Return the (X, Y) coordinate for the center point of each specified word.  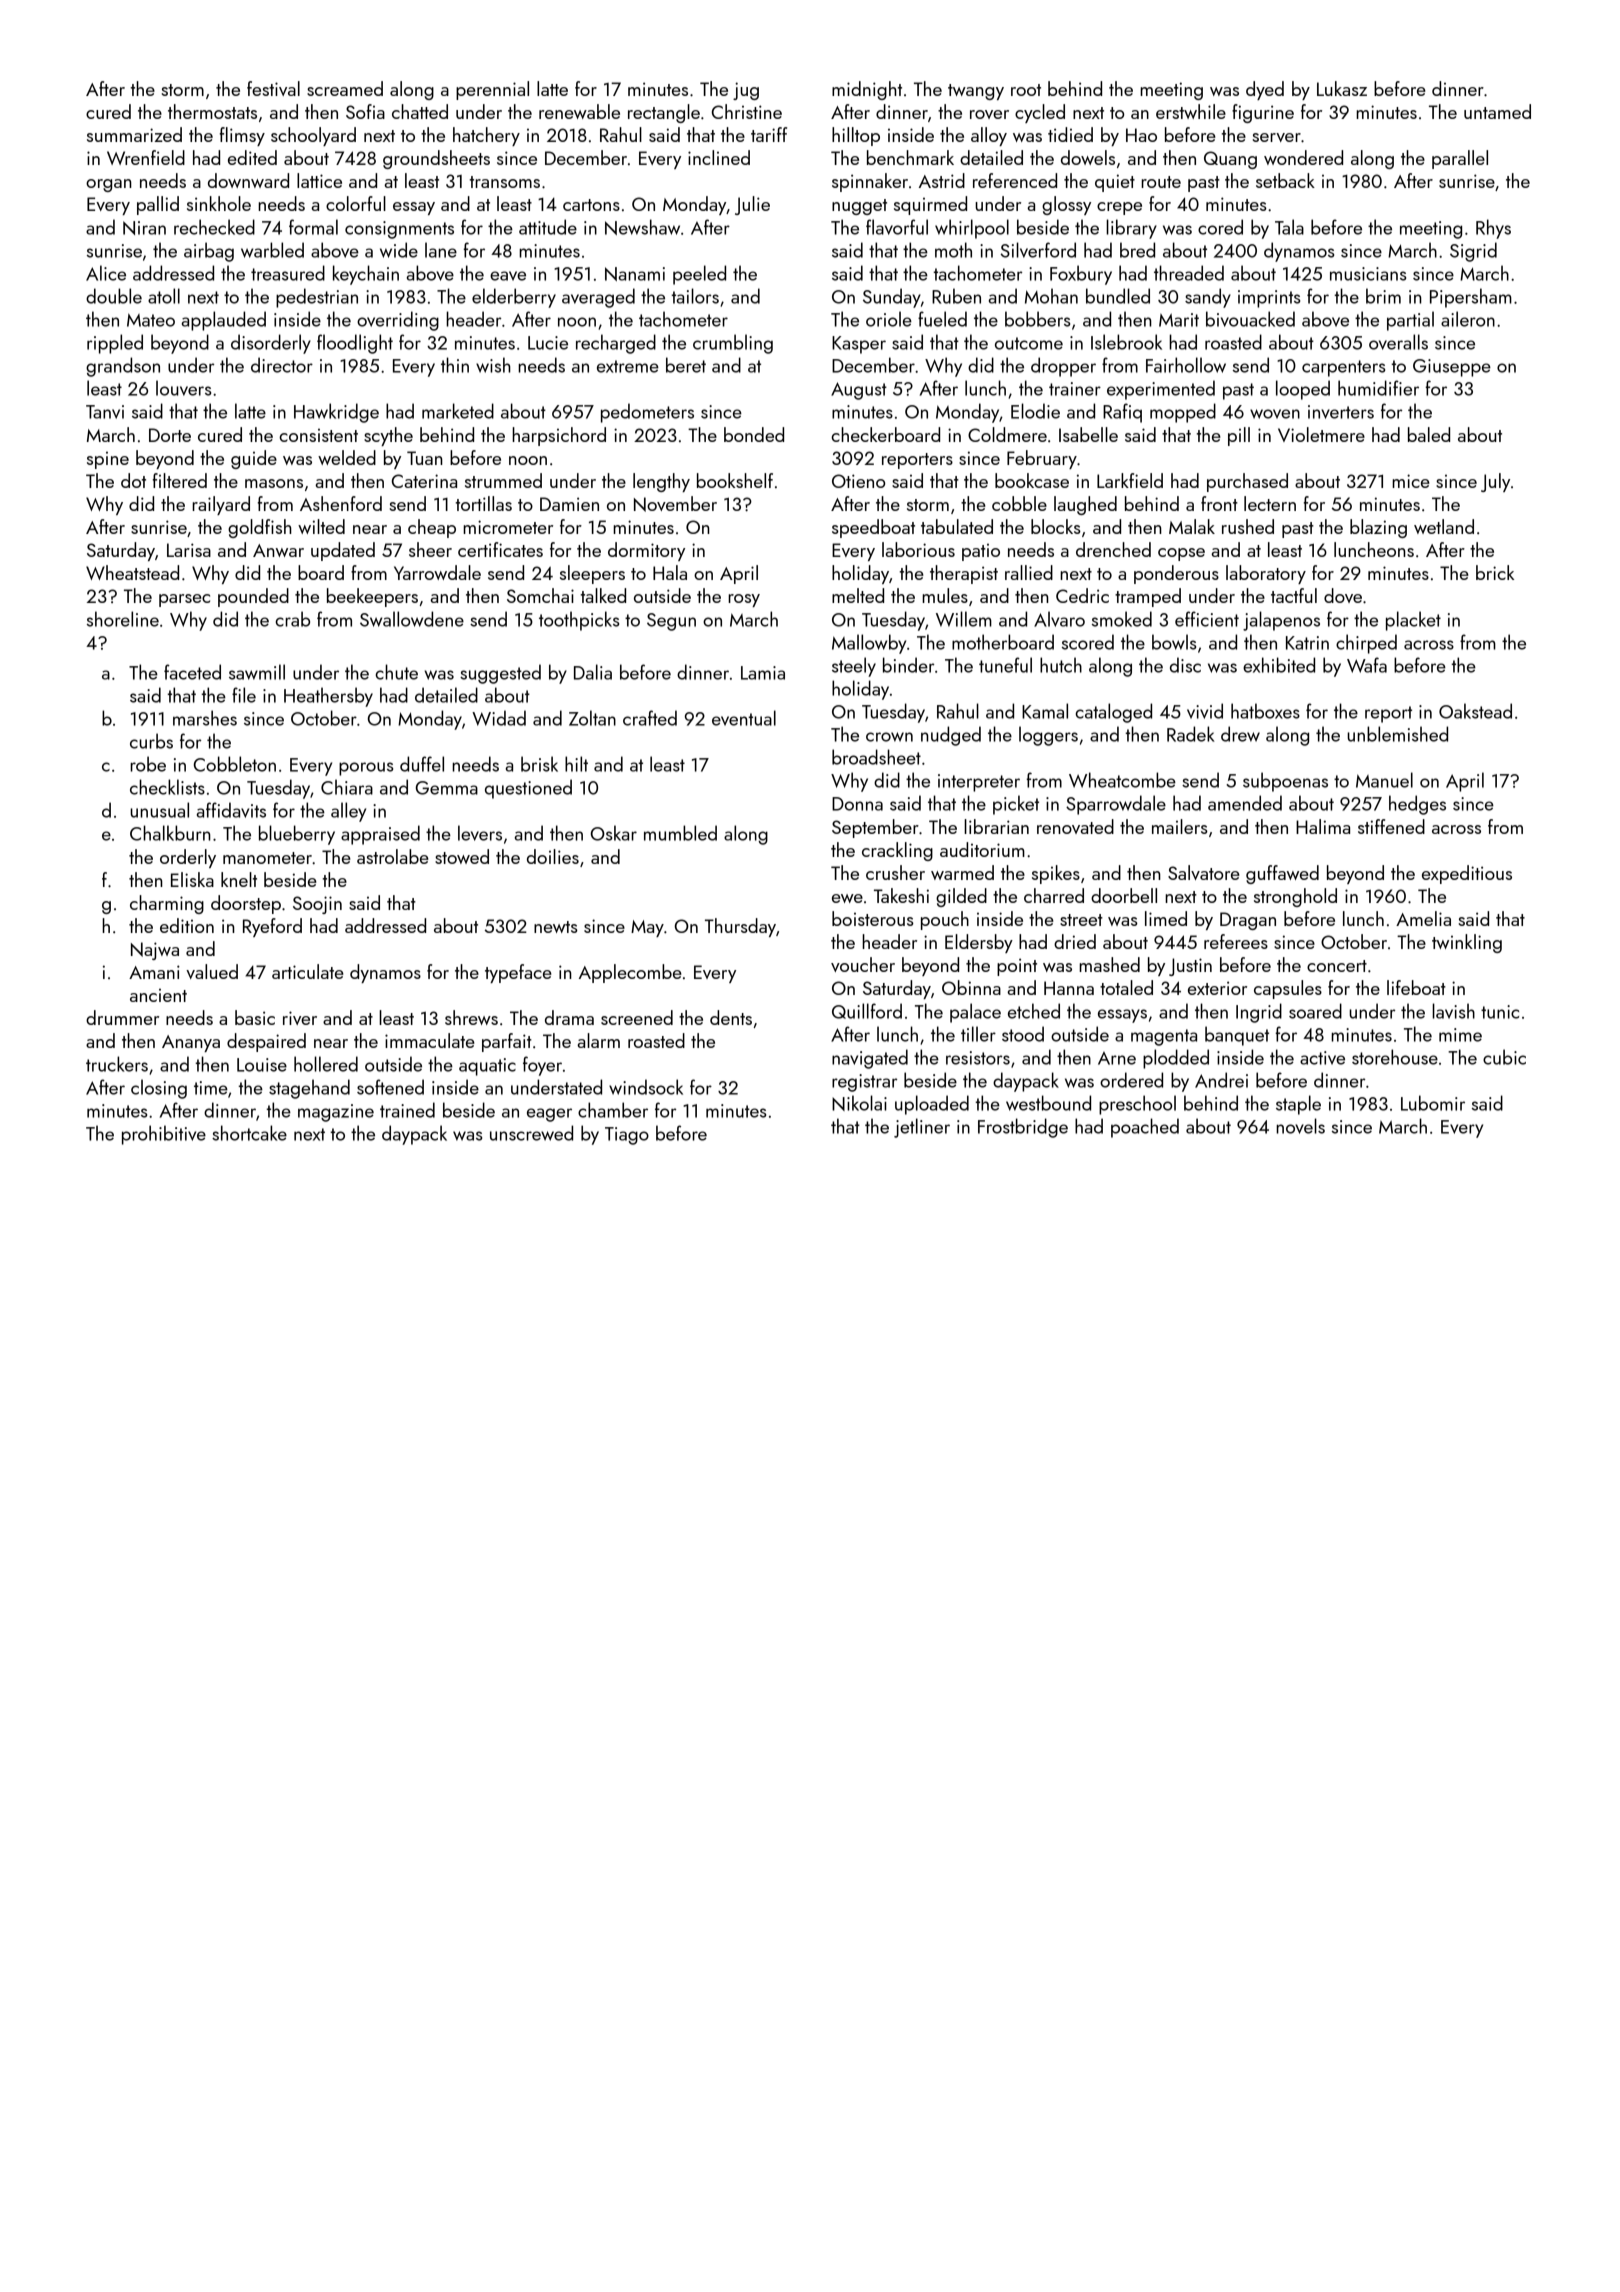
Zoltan (592, 718)
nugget (859, 207)
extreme (628, 366)
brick (1495, 572)
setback (1285, 180)
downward (248, 180)
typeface (518, 973)
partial (1410, 321)
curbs (151, 741)
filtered (180, 480)
